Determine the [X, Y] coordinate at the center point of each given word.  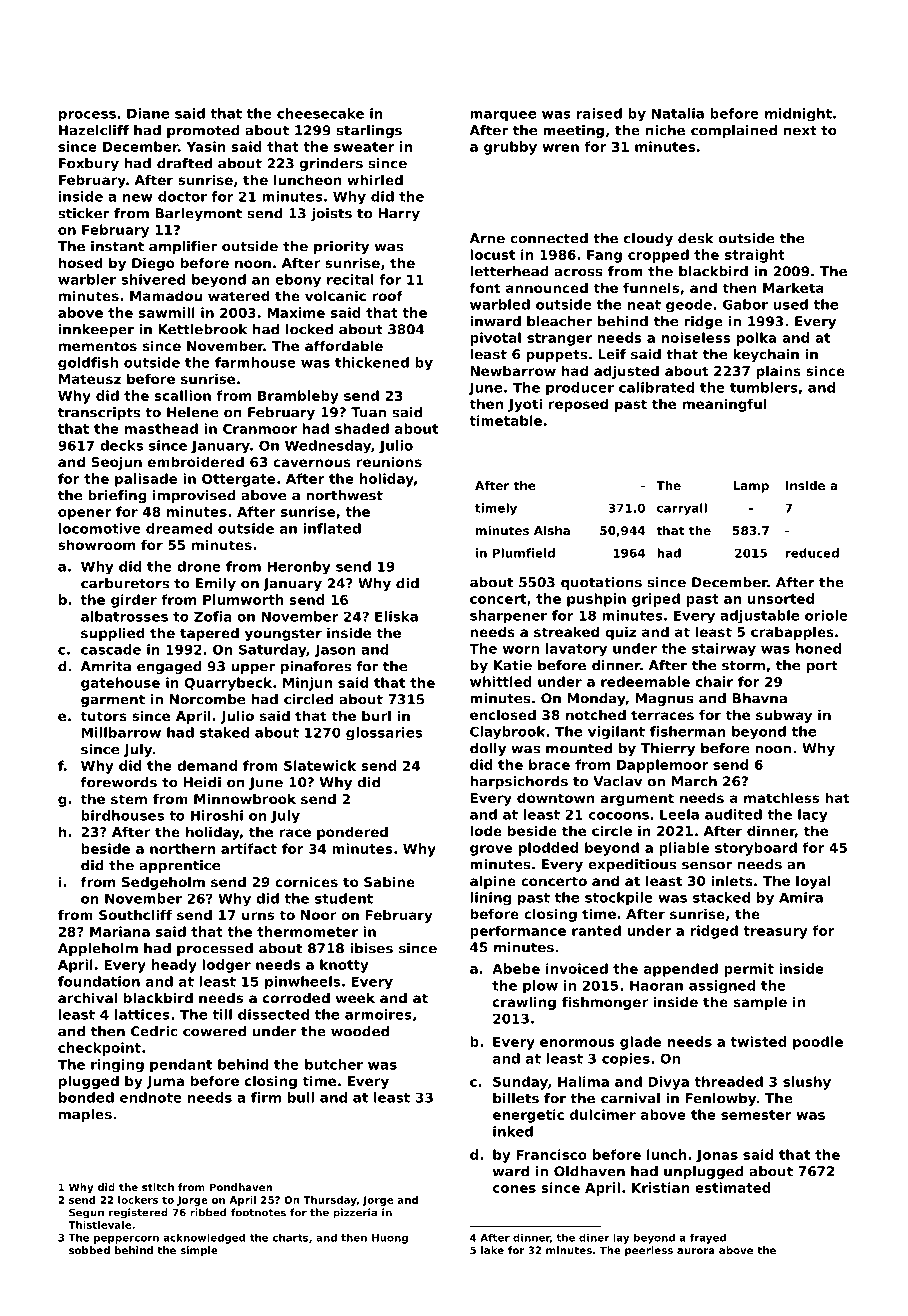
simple [199, 1251]
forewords [119, 782]
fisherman [688, 731]
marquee [503, 116]
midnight [798, 115]
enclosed [503, 714]
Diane [148, 113]
